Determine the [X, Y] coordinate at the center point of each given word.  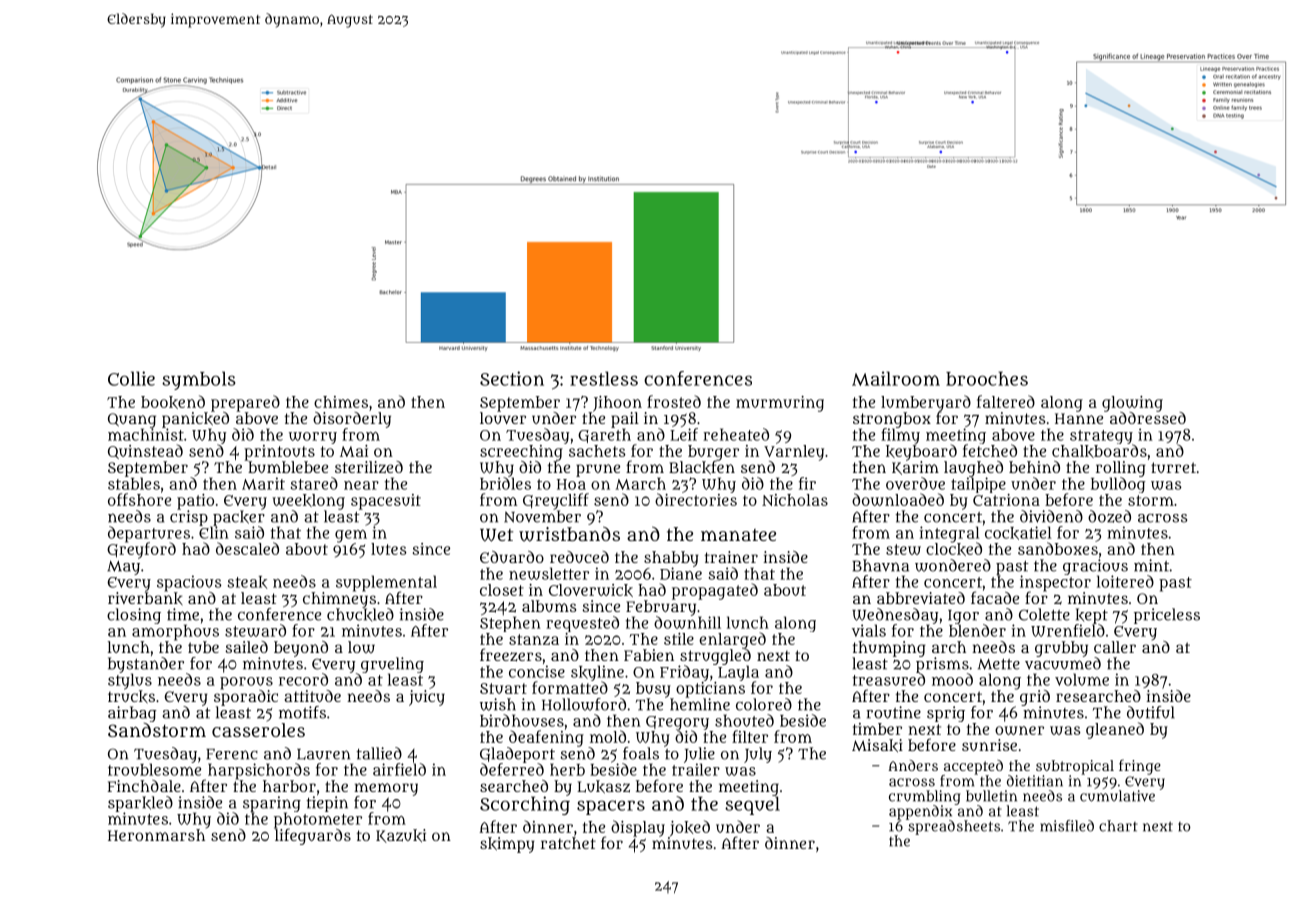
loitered [1125, 581]
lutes [389, 549]
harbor [289, 786]
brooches [987, 378]
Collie [131, 378]
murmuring [780, 404]
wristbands [569, 534]
